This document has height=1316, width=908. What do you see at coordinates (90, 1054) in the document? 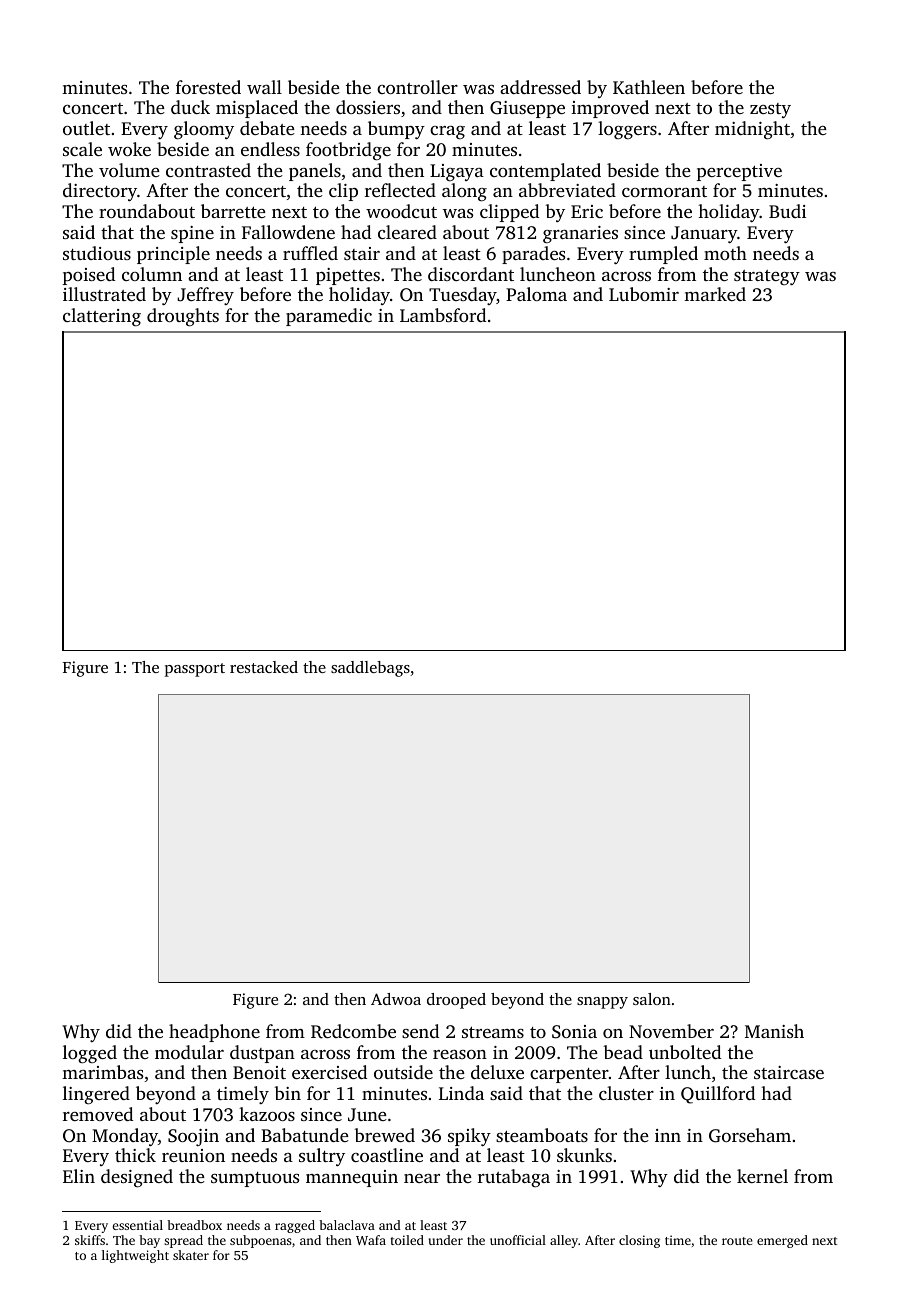
I see `logged` at bounding box center [90, 1054].
